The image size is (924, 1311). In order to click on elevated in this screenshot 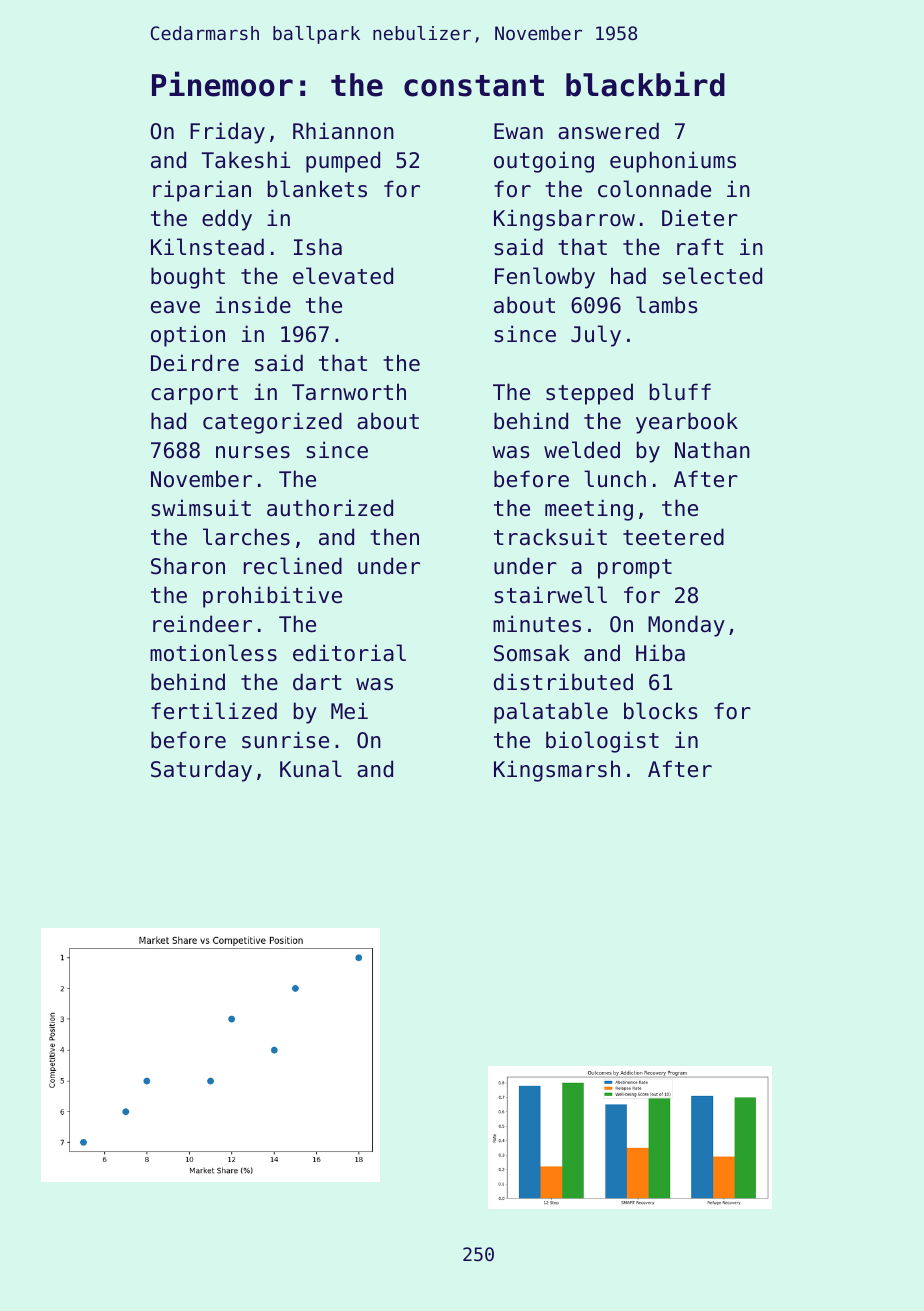, I will do `click(343, 276)`.
